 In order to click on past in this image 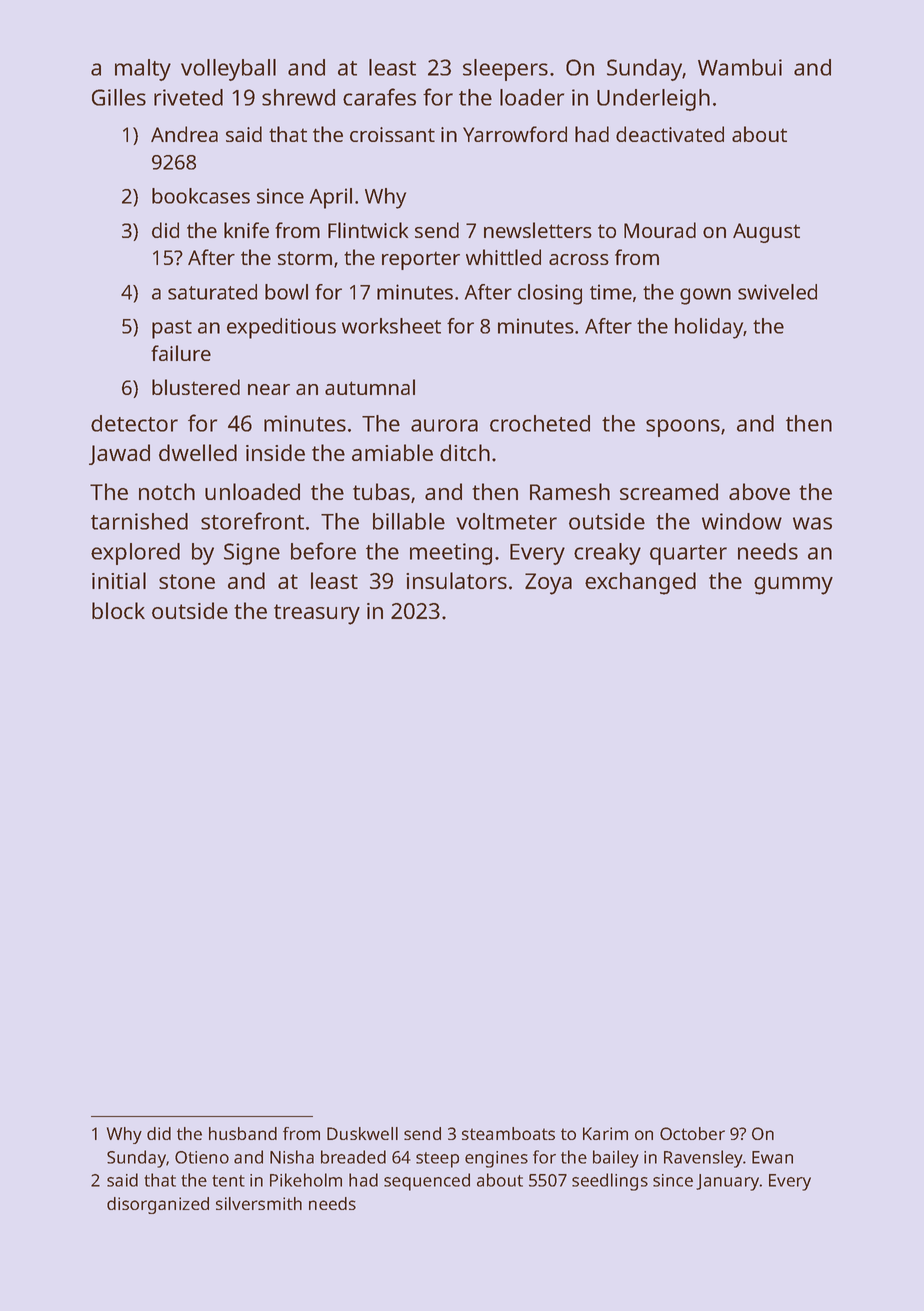, I will do `click(172, 329)`.
